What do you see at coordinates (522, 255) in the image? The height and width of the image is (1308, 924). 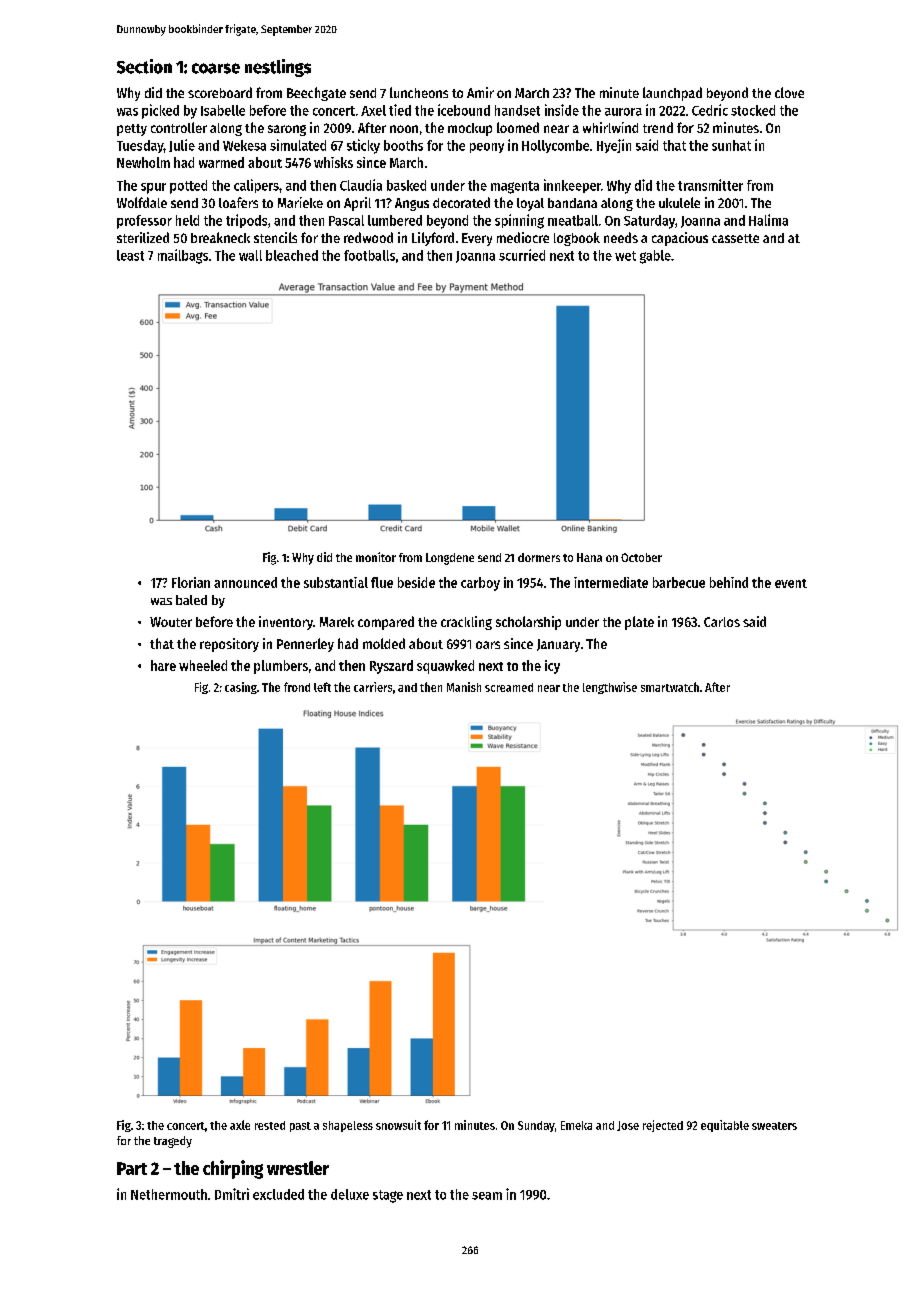 I see `scurried` at bounding box center [522, 255].
